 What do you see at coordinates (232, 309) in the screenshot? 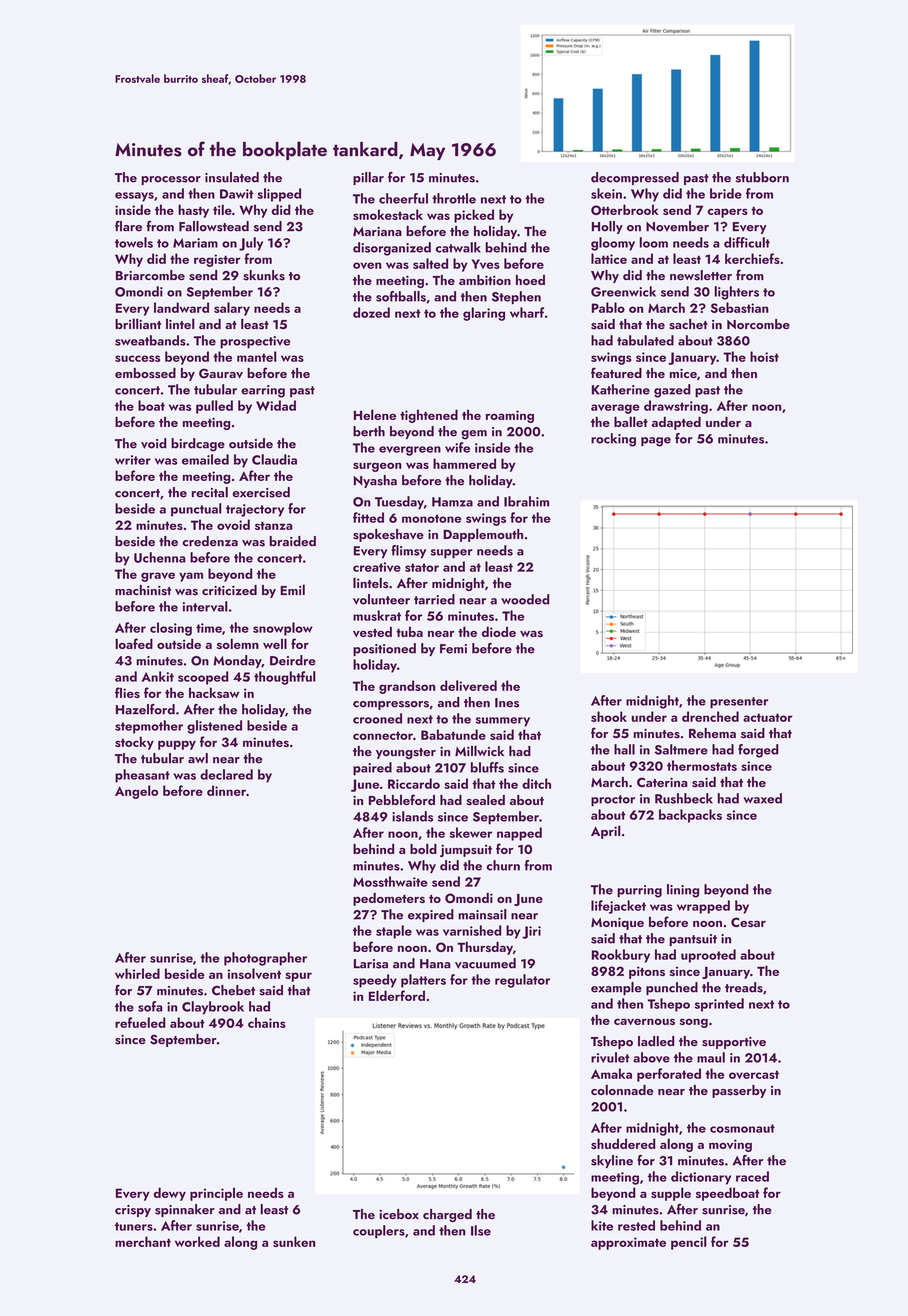
I see `salary` at bounding box center [232, 309].
